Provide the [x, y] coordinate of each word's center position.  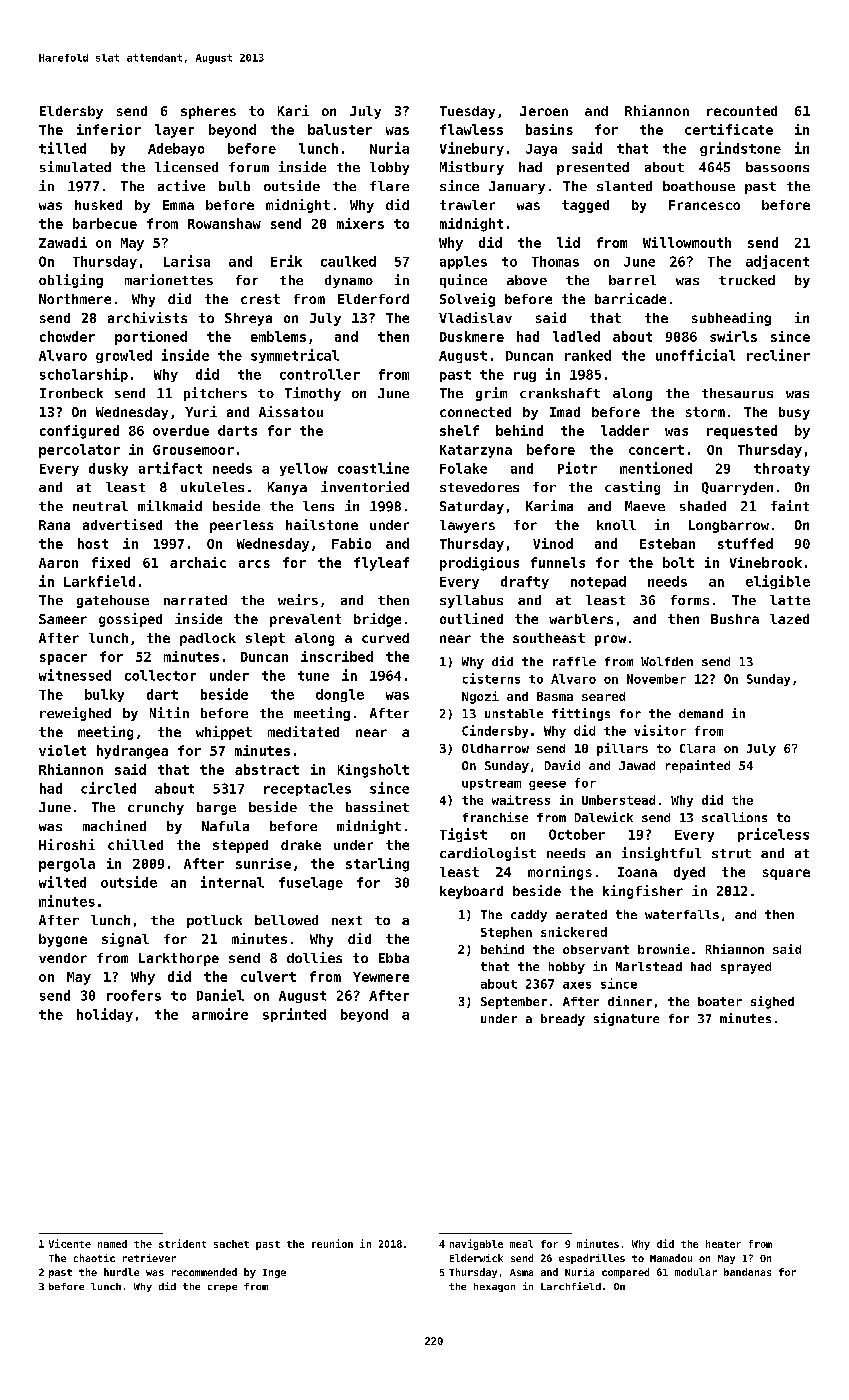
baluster [340, 129]
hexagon [494, 1287]
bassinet [377, 806]
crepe [222, 1288]
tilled [62, 148]
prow [610, 640]
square [786, 874]
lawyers [467, 526]
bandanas [747, 1272]
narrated [195, 600]
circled [108, 788]
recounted [742, 111]
